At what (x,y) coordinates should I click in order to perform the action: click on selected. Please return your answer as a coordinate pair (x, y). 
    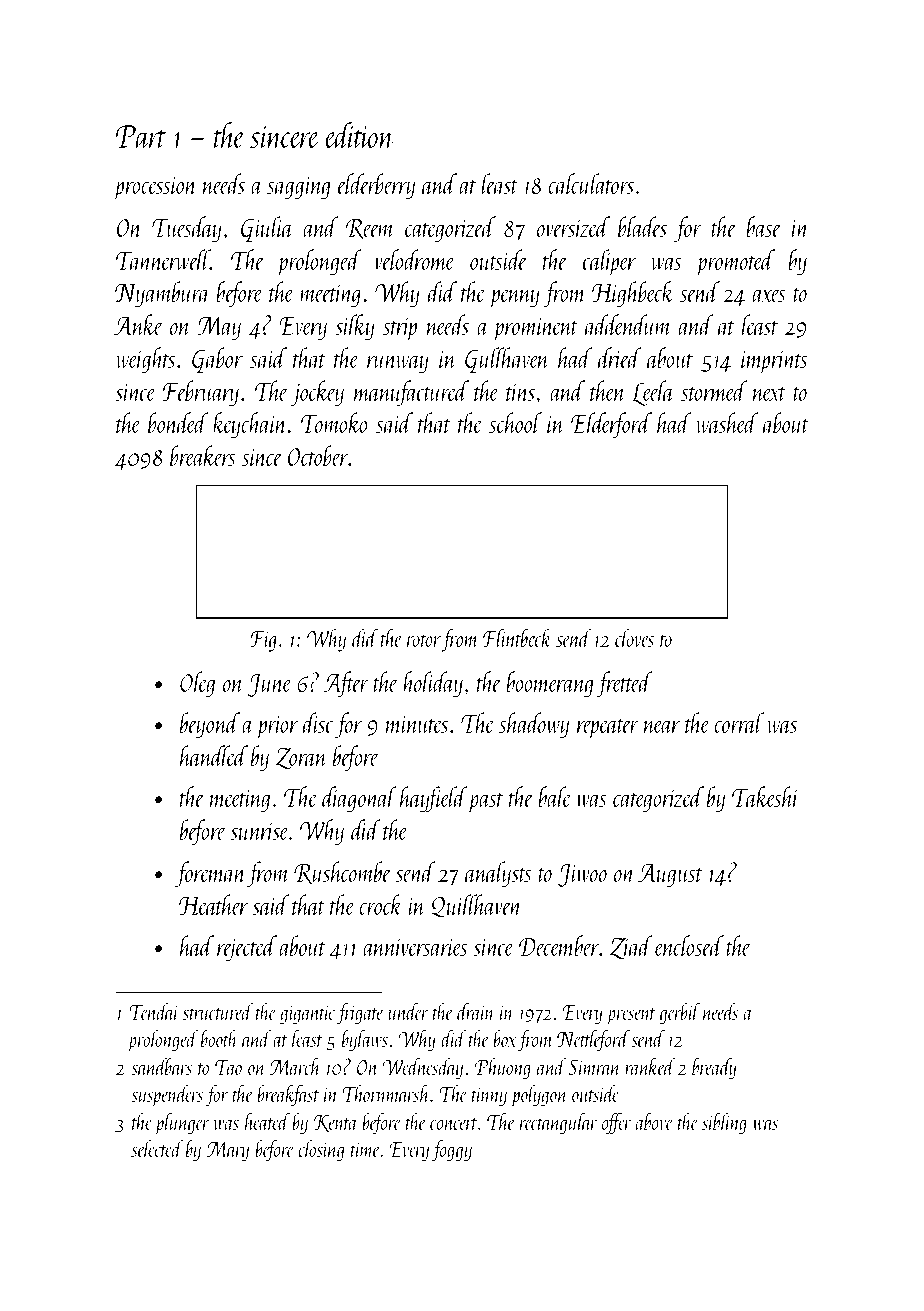
    Looking at the image, I should click on (157, 1148).
